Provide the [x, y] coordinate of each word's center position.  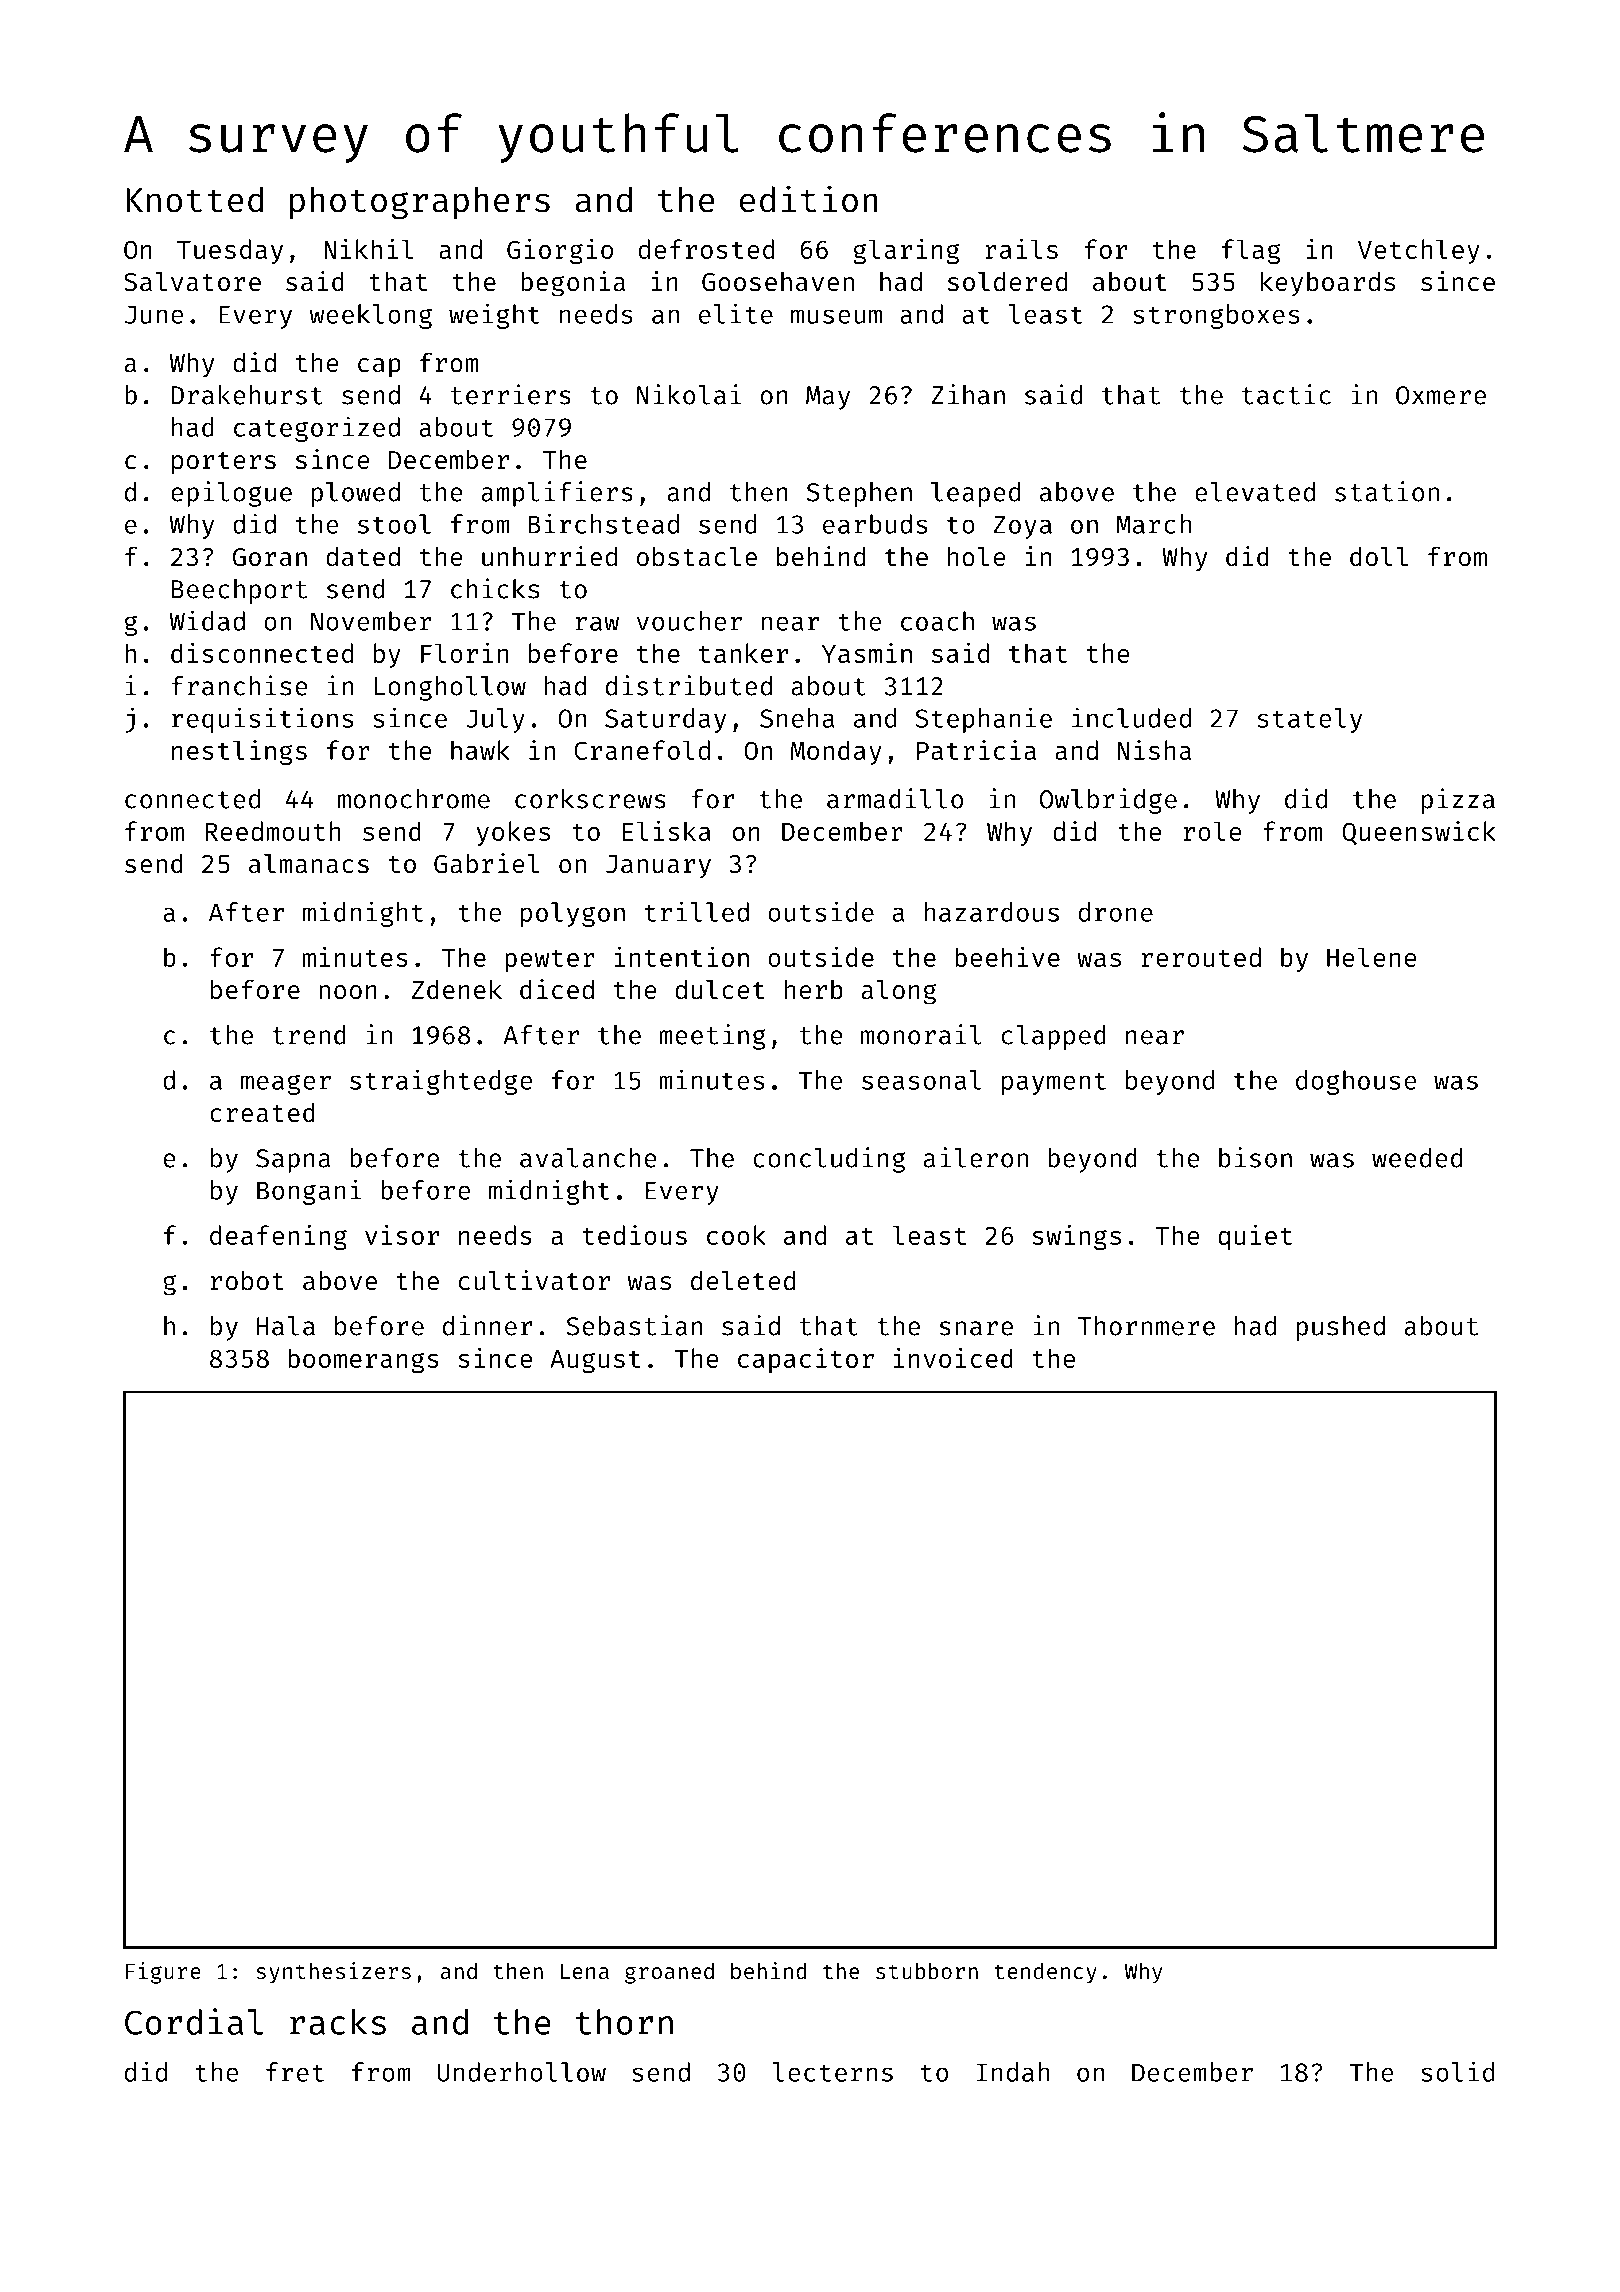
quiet [1255, 1237]
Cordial [194, 2021]
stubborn [927, 1970]
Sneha [797, 718]
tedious [635, 1235]
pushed [1341, 1328]
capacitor [806, 1360]
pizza [1458, 801]
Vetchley [1419, 251]
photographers [420, 202]
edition [809, 199]
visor [402, 1235]
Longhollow [450, 688]
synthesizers [333, 1973]
